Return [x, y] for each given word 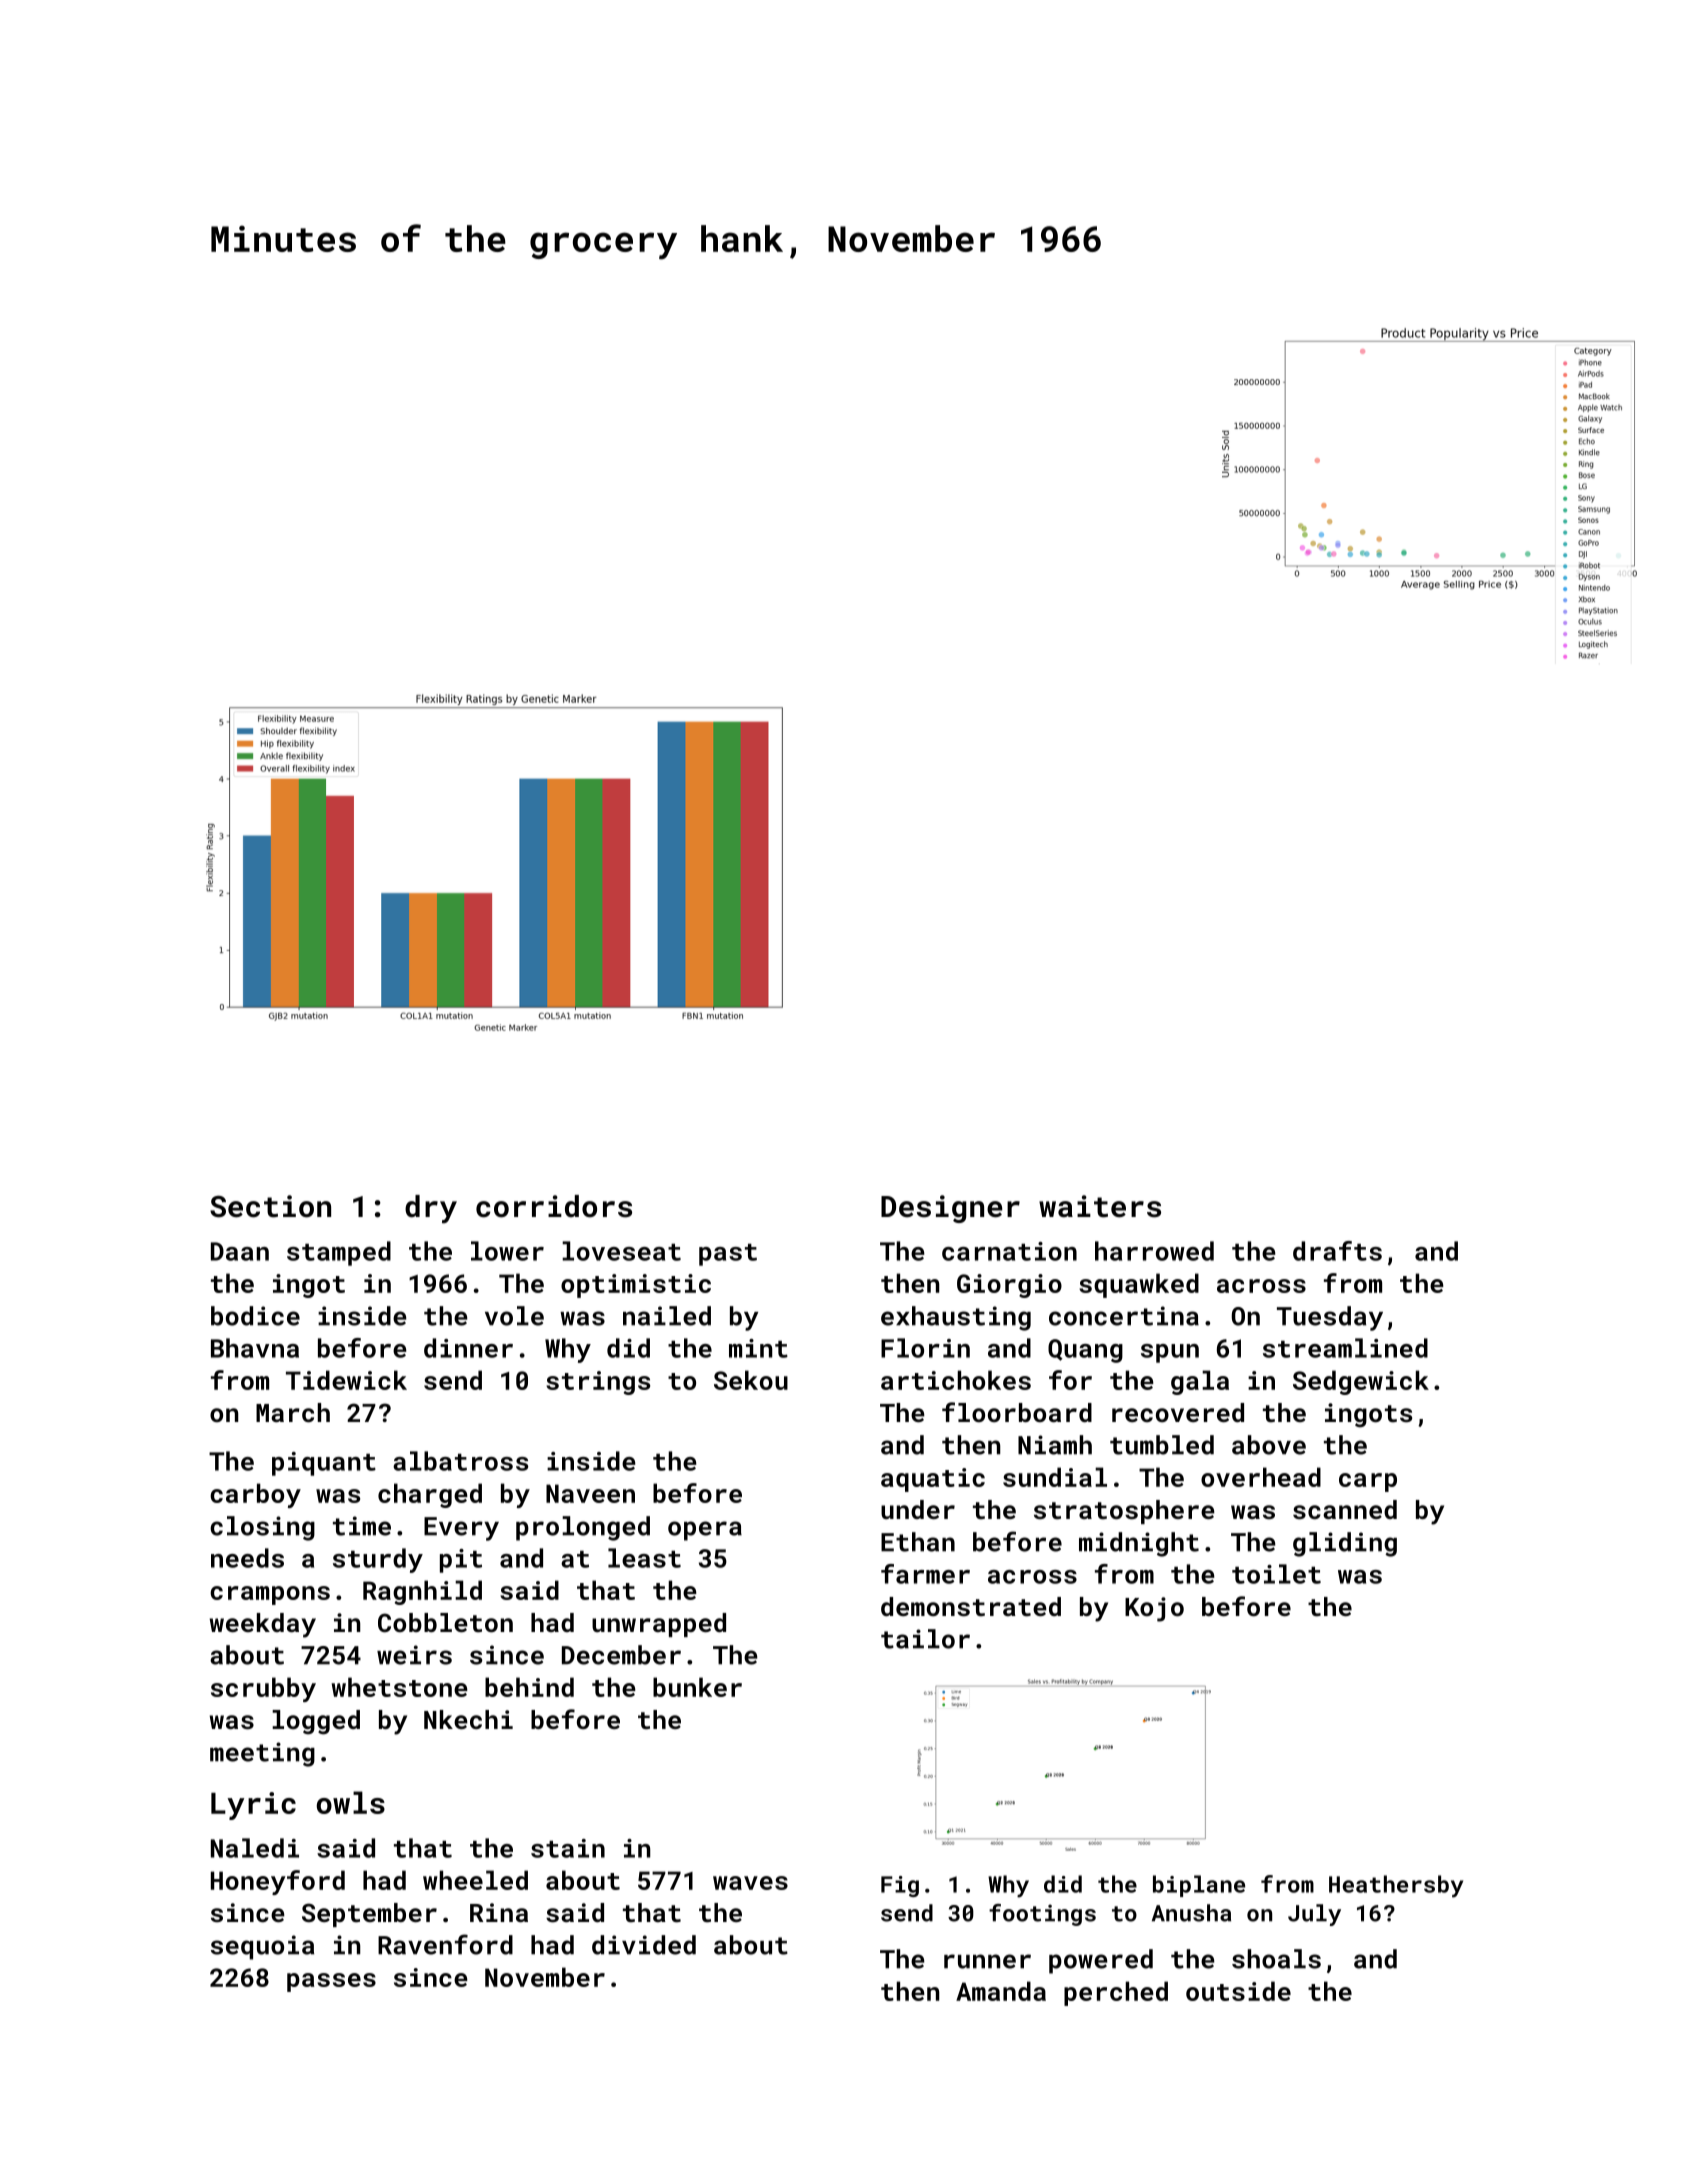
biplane [1199, 1886]
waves [750, 1883]
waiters [1100, 1206]
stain [568, 1848]
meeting [262, 1754]
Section [270, 1206]
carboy [255, 1495]
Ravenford [445, 1944]
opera [705, 1531]
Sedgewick [1361, 1382]
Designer [950, 1209]
